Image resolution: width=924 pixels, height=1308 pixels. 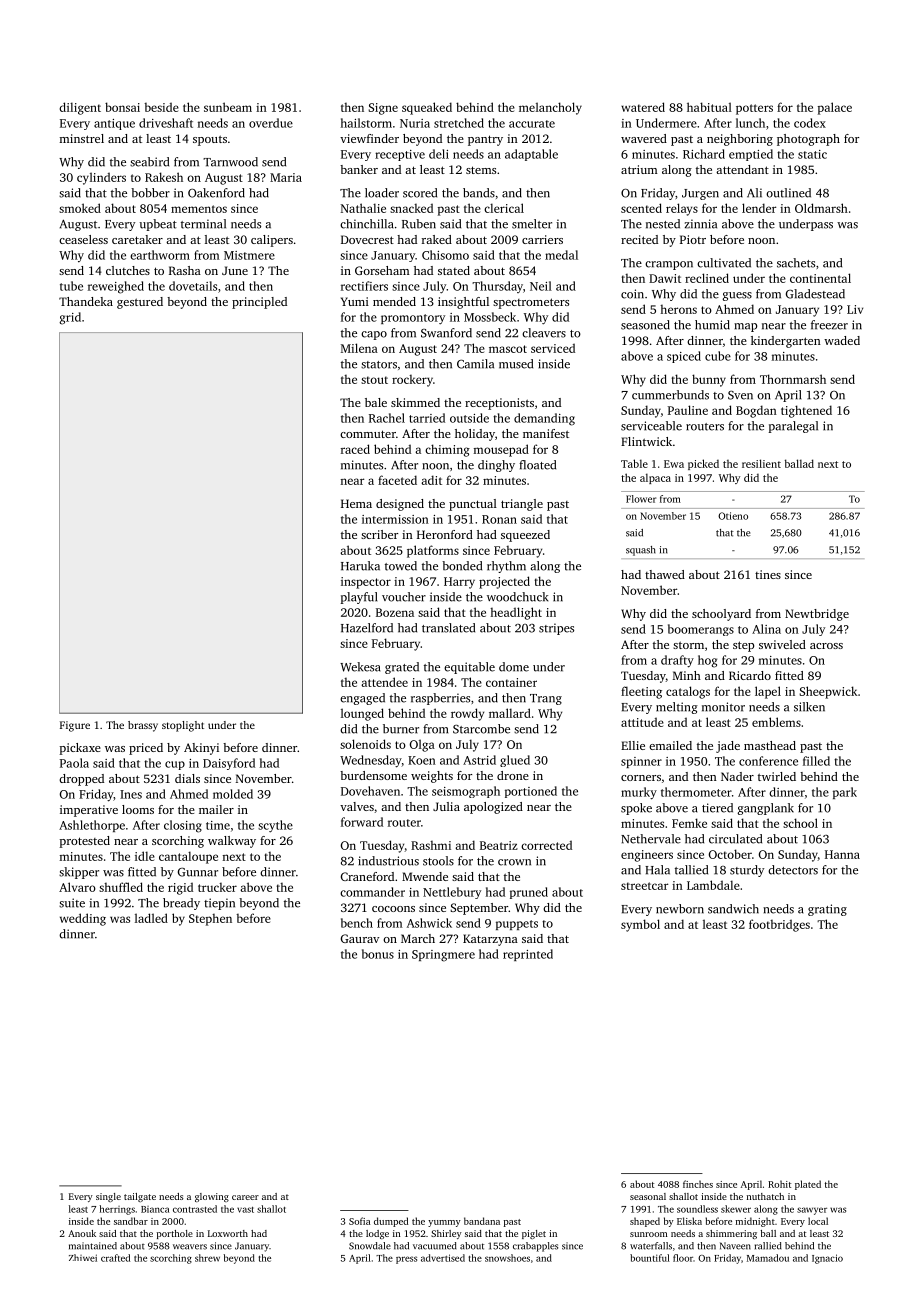 I want to click on accurate, so click(x=532, y=124).
